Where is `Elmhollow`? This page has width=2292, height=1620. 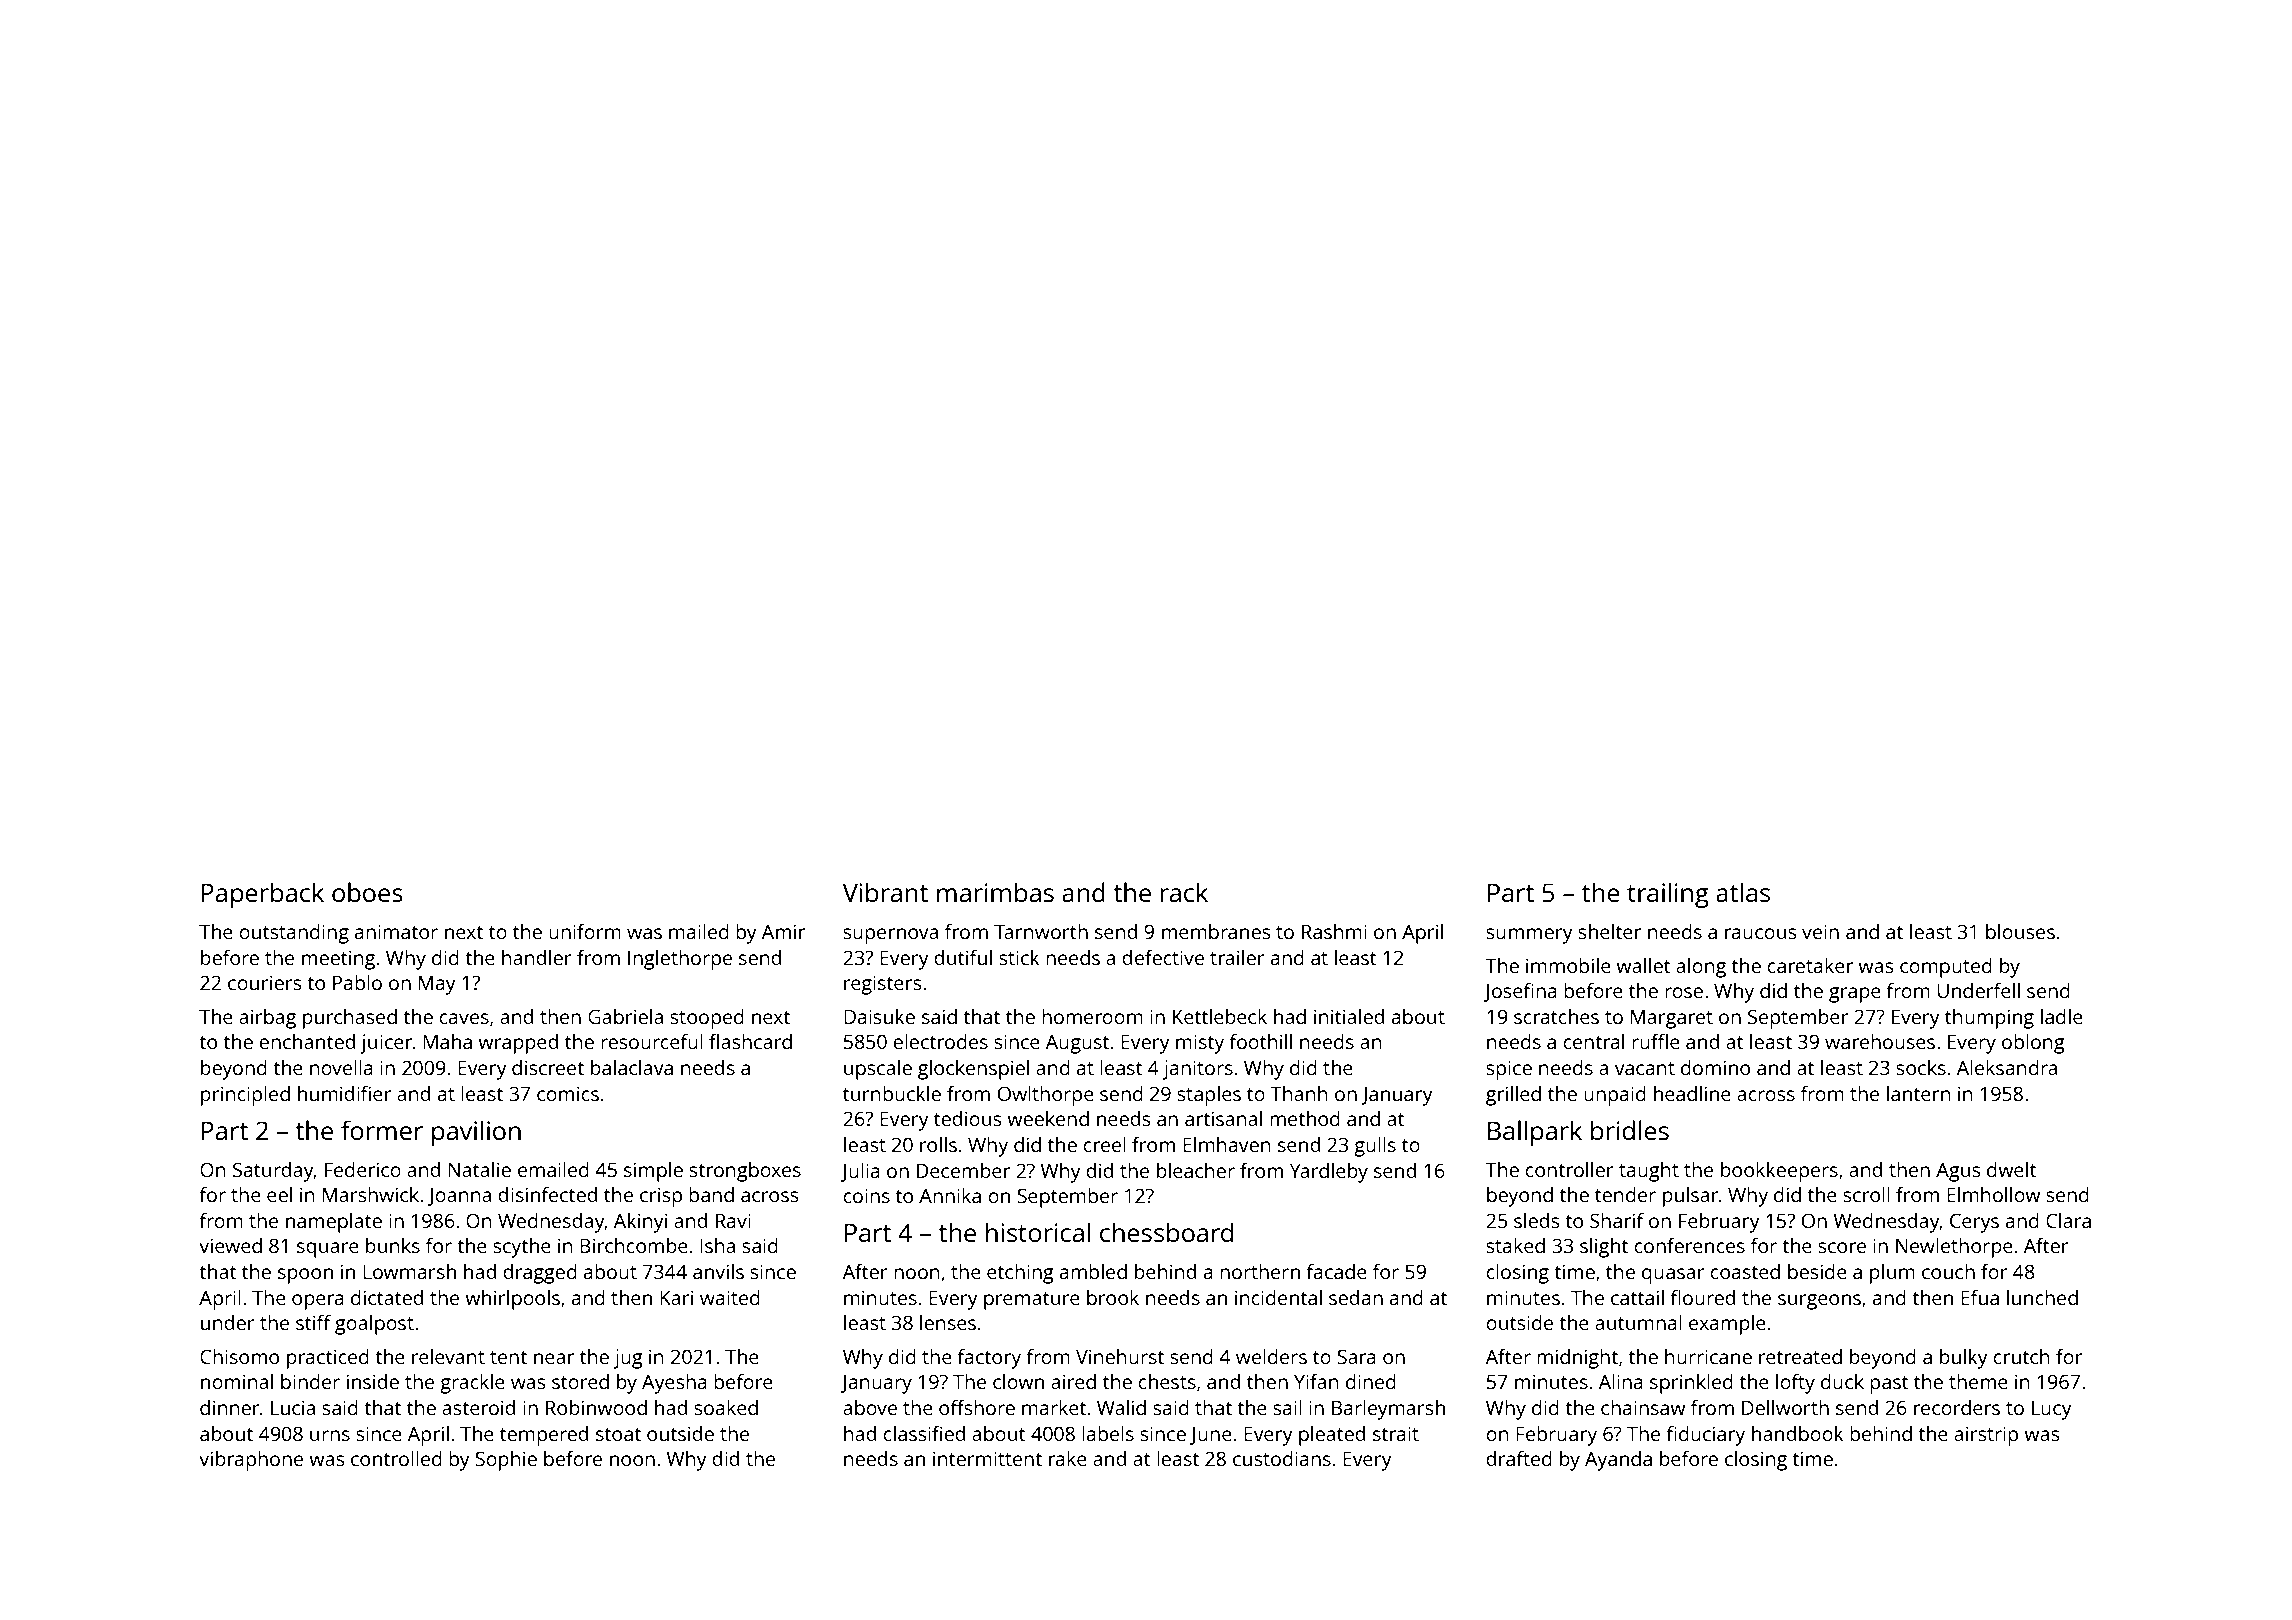 Elmhollow is located at coordinates (1993, 1194).
